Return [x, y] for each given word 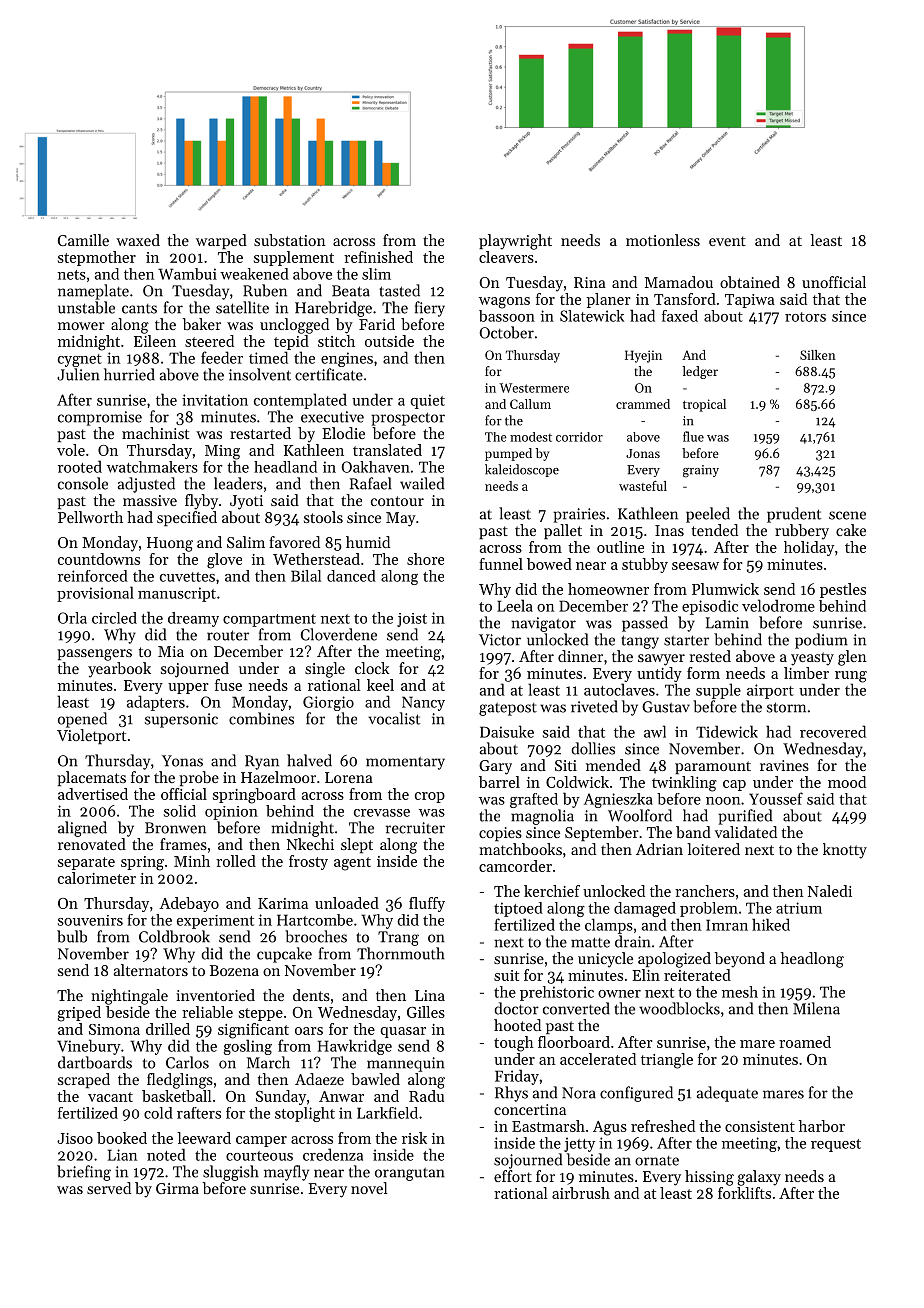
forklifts [744, 1193]
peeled [708, 515]
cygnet [80, 360]
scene [847, 515]
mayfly [286, 1173]
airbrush [581, 1193]
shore [425, 559]
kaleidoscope [522, 470]
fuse [228, 685]
